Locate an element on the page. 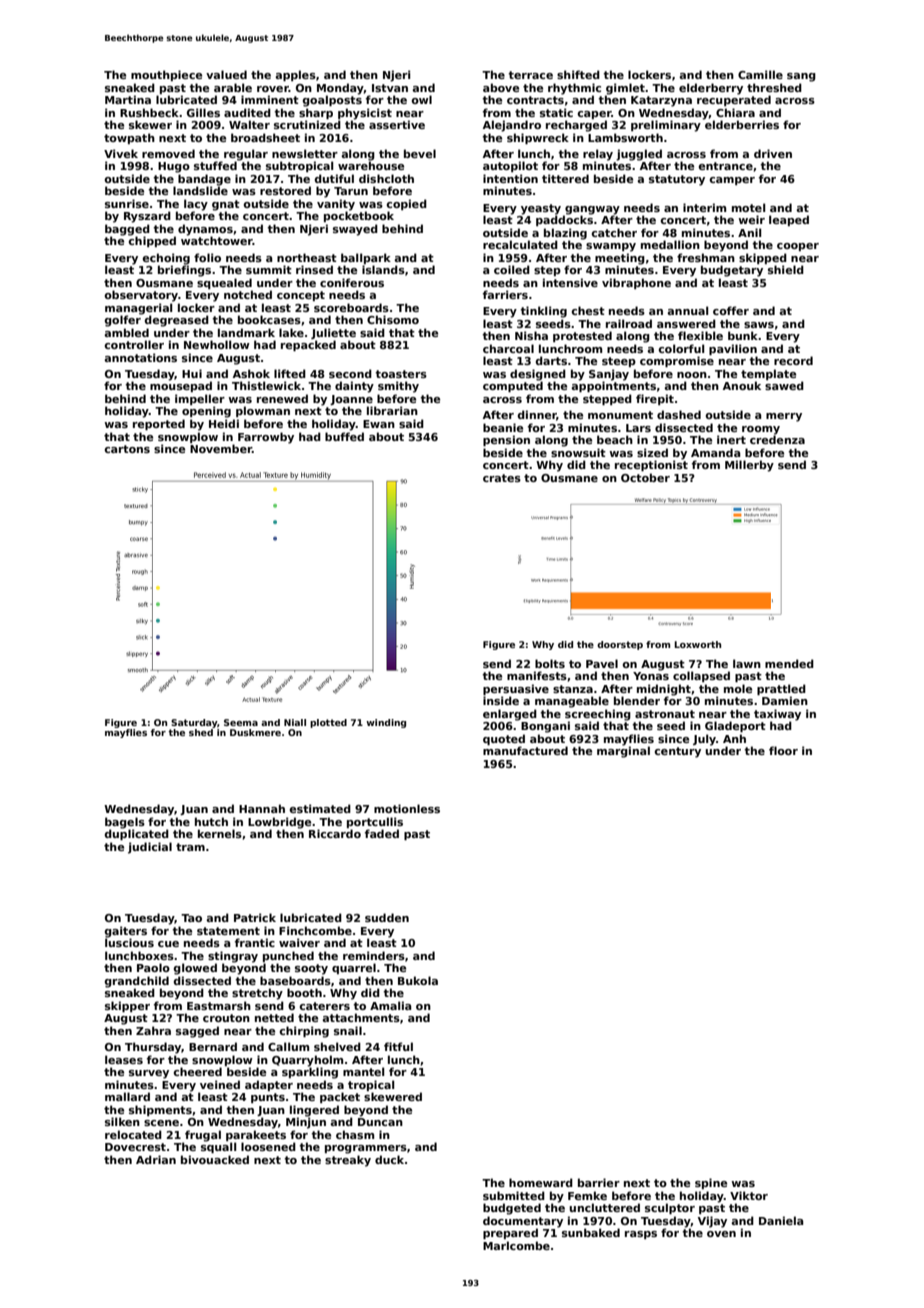 The image size is (924, 1308). charcoal is located at coordinates (508, 348).
